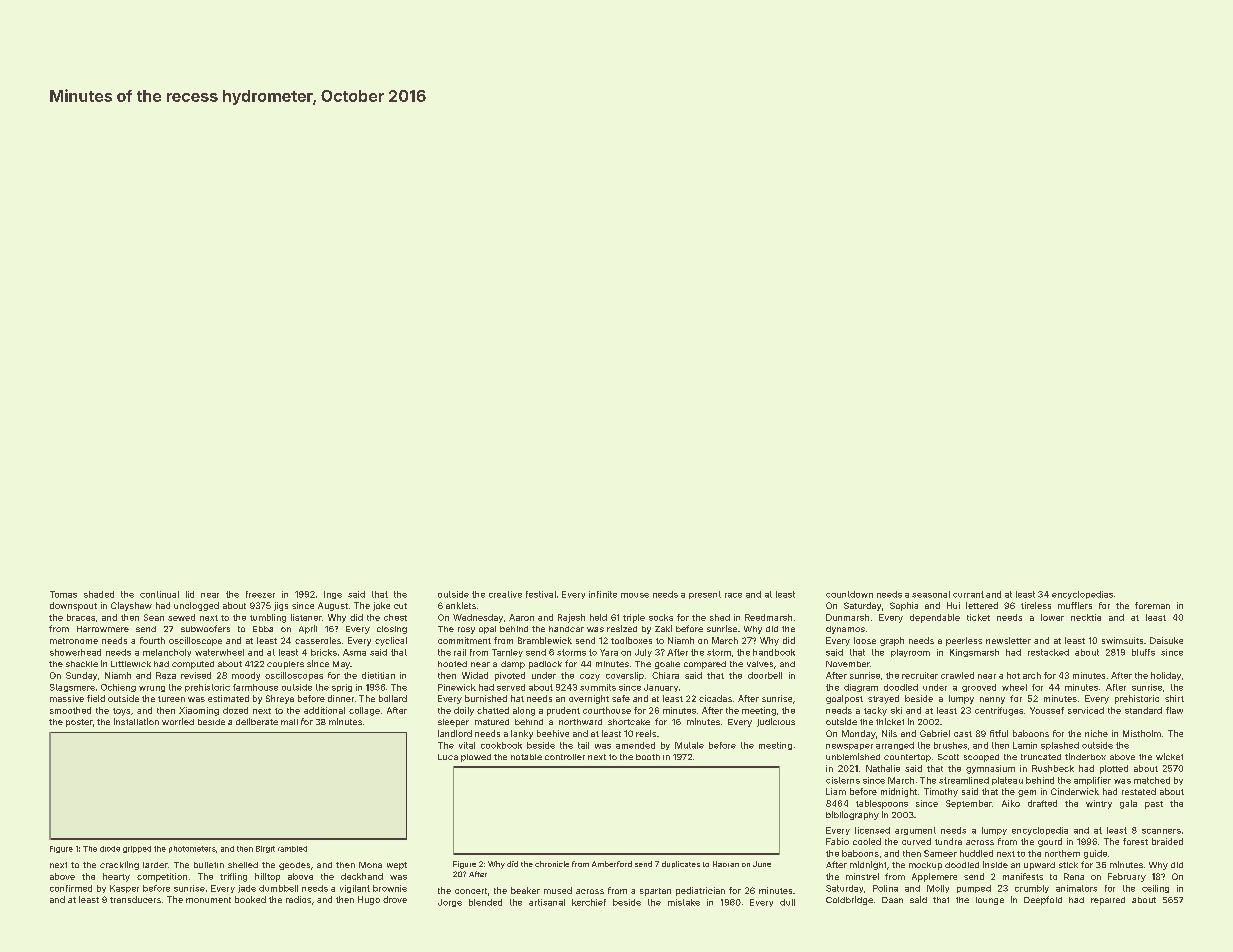 The image size is (1233, 952). I want to click on Luca, so click(448, 757).
